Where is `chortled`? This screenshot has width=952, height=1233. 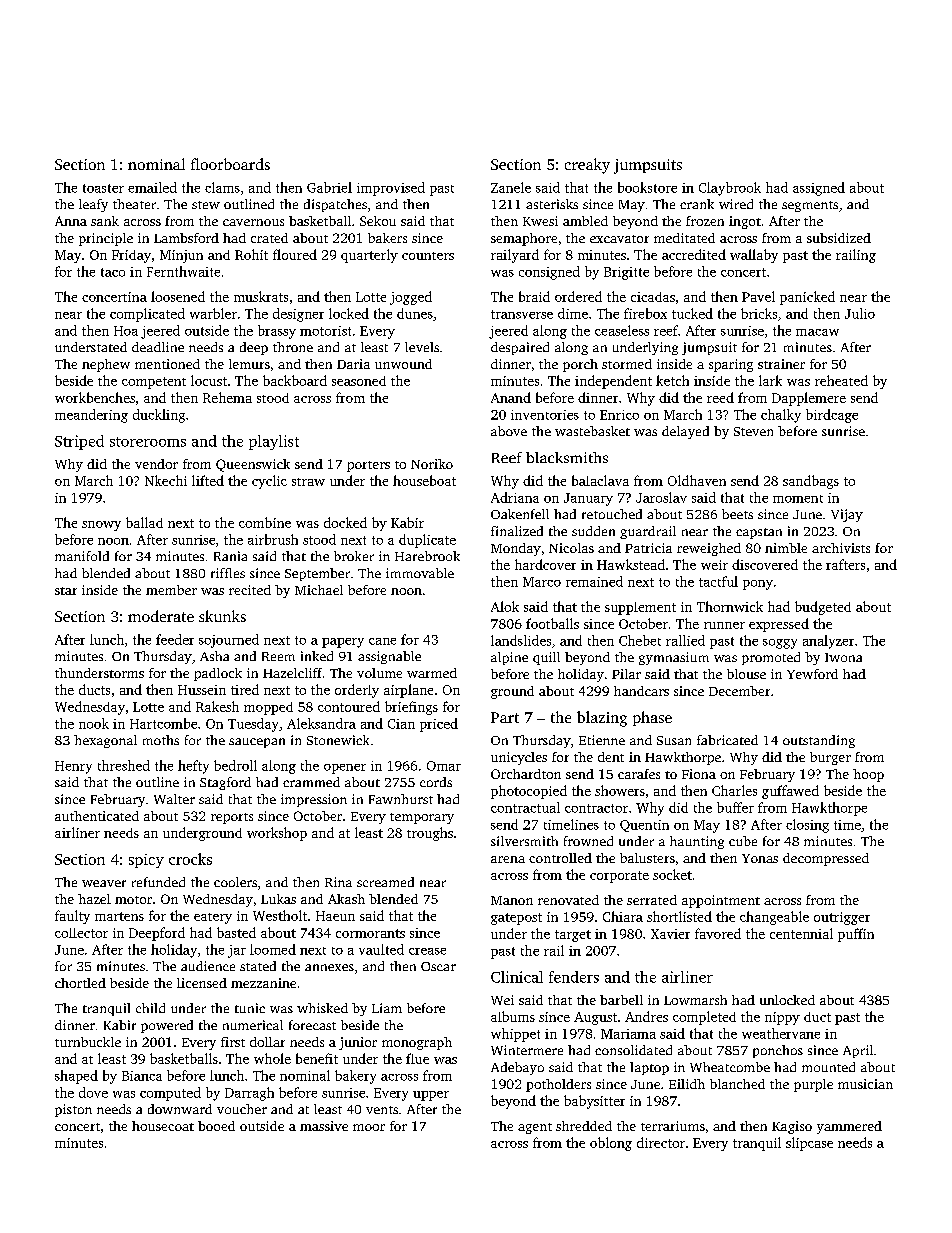
chortled is located at coordinates (80, 983).
